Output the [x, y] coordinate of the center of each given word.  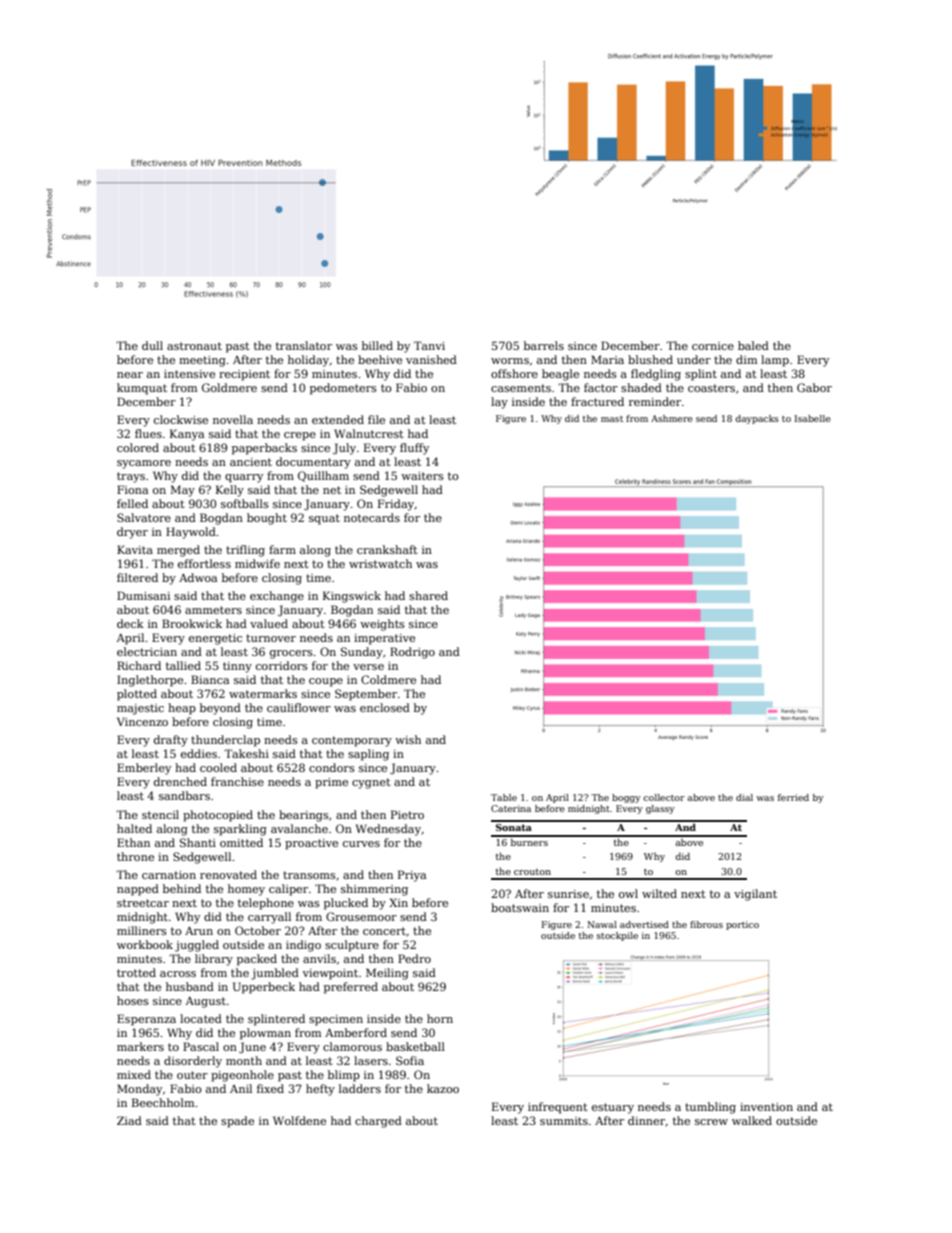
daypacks [757, 419]
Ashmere [672, 418]
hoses [133, 1000]
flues [148, 433]
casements [521, 388]
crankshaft [387, 549]
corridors [282, 665]
